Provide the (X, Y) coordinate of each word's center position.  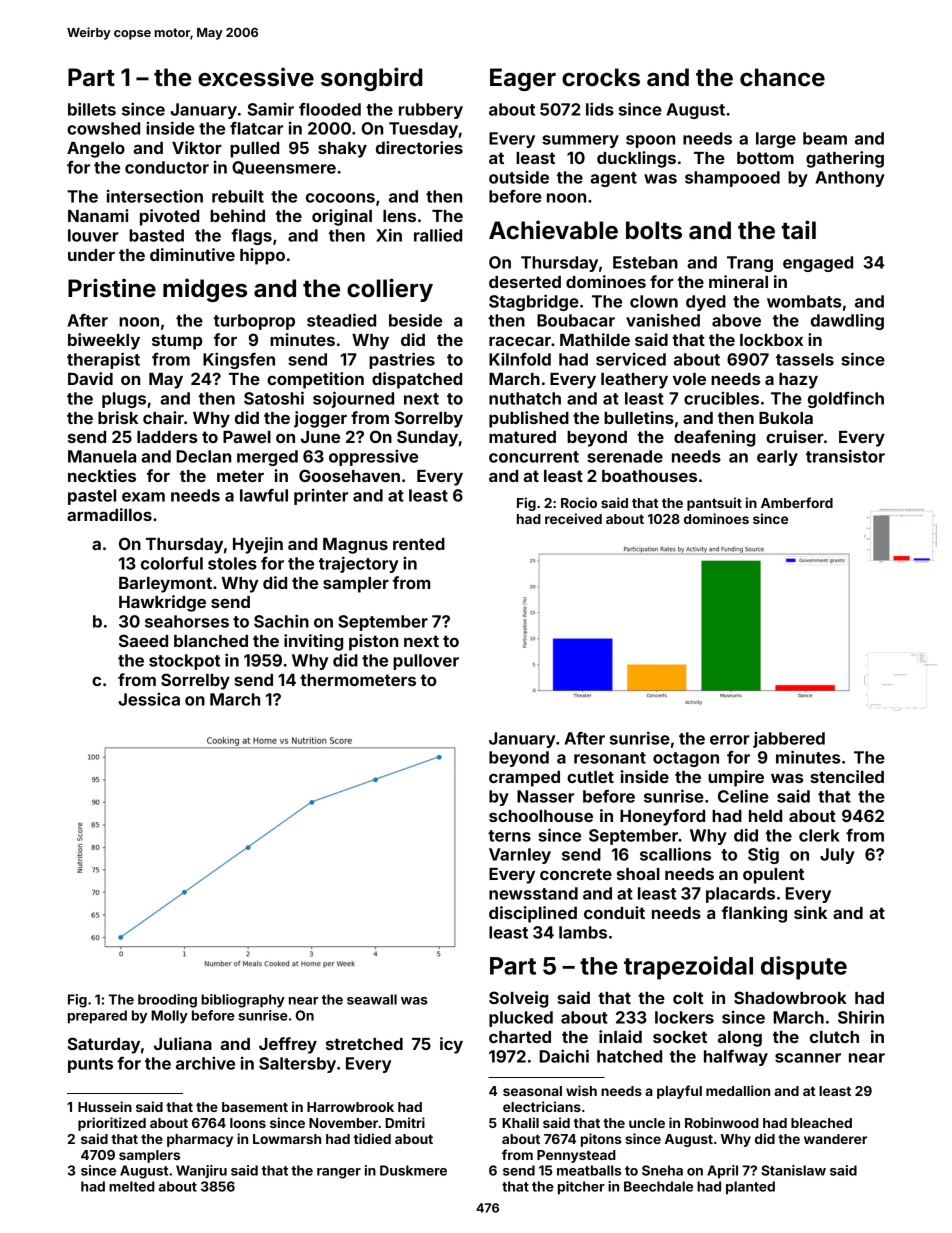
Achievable (553, 230)
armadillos (109, 514)
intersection (155, 196)
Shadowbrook (790, 997)
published (529, 419)
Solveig (518, 999)
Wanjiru (201, 1172)
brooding (167, 1001)
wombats (804, 301)
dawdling (847, 321)
